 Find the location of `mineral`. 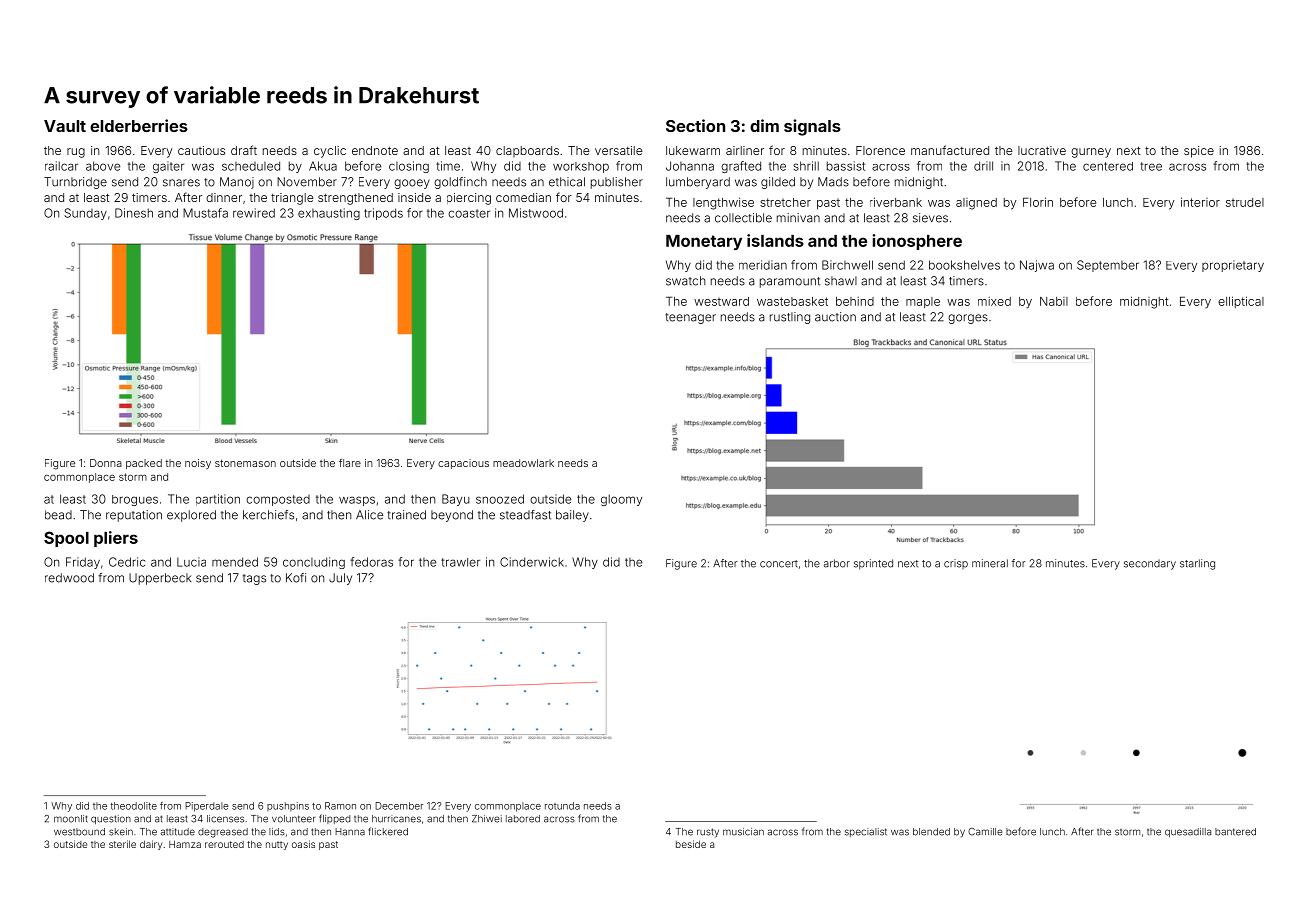

mineral is located at coordinates (990, 563).
